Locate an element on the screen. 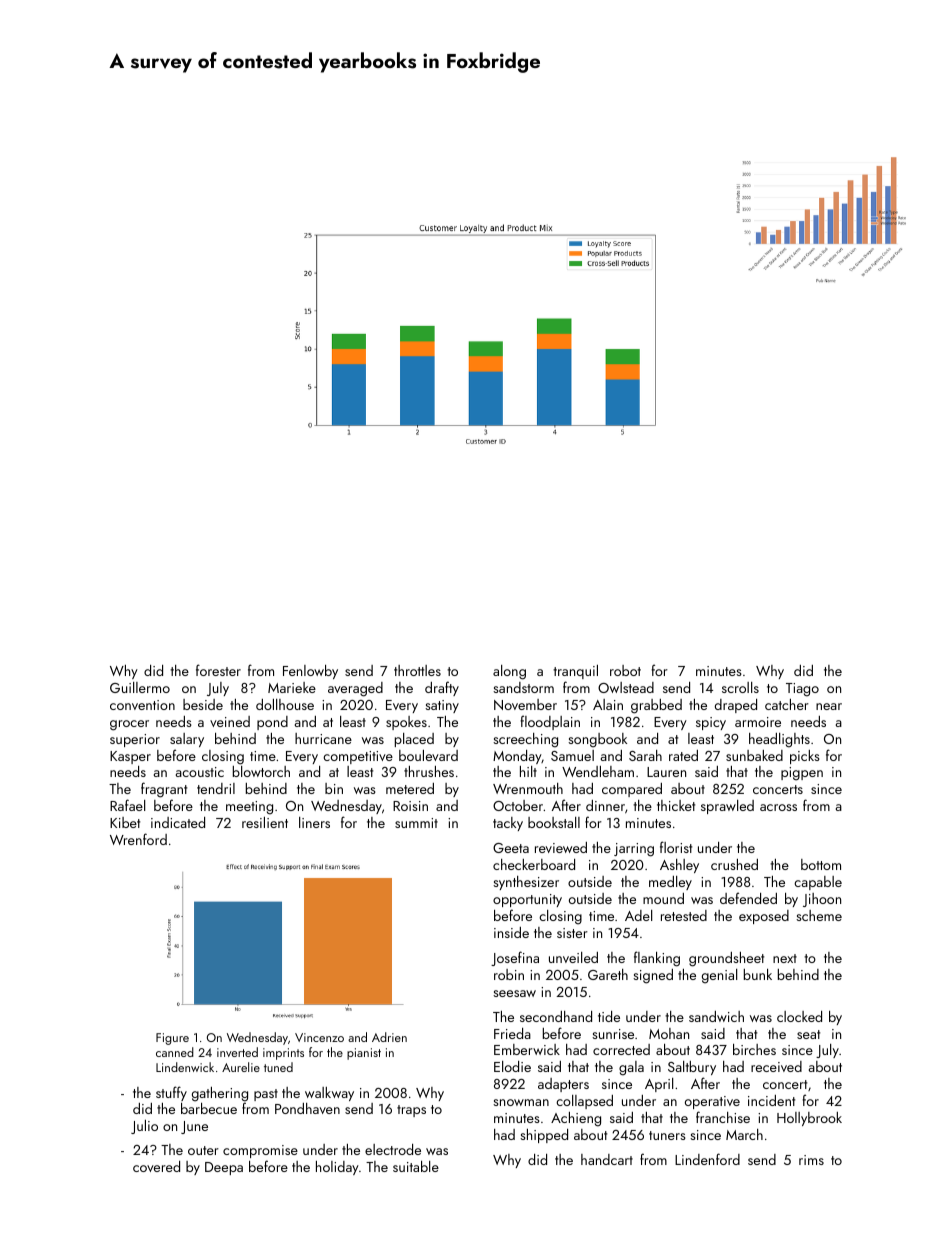 This screenshot has width=952, height=1233. Wrenford is located at coordinates (138, 839).
